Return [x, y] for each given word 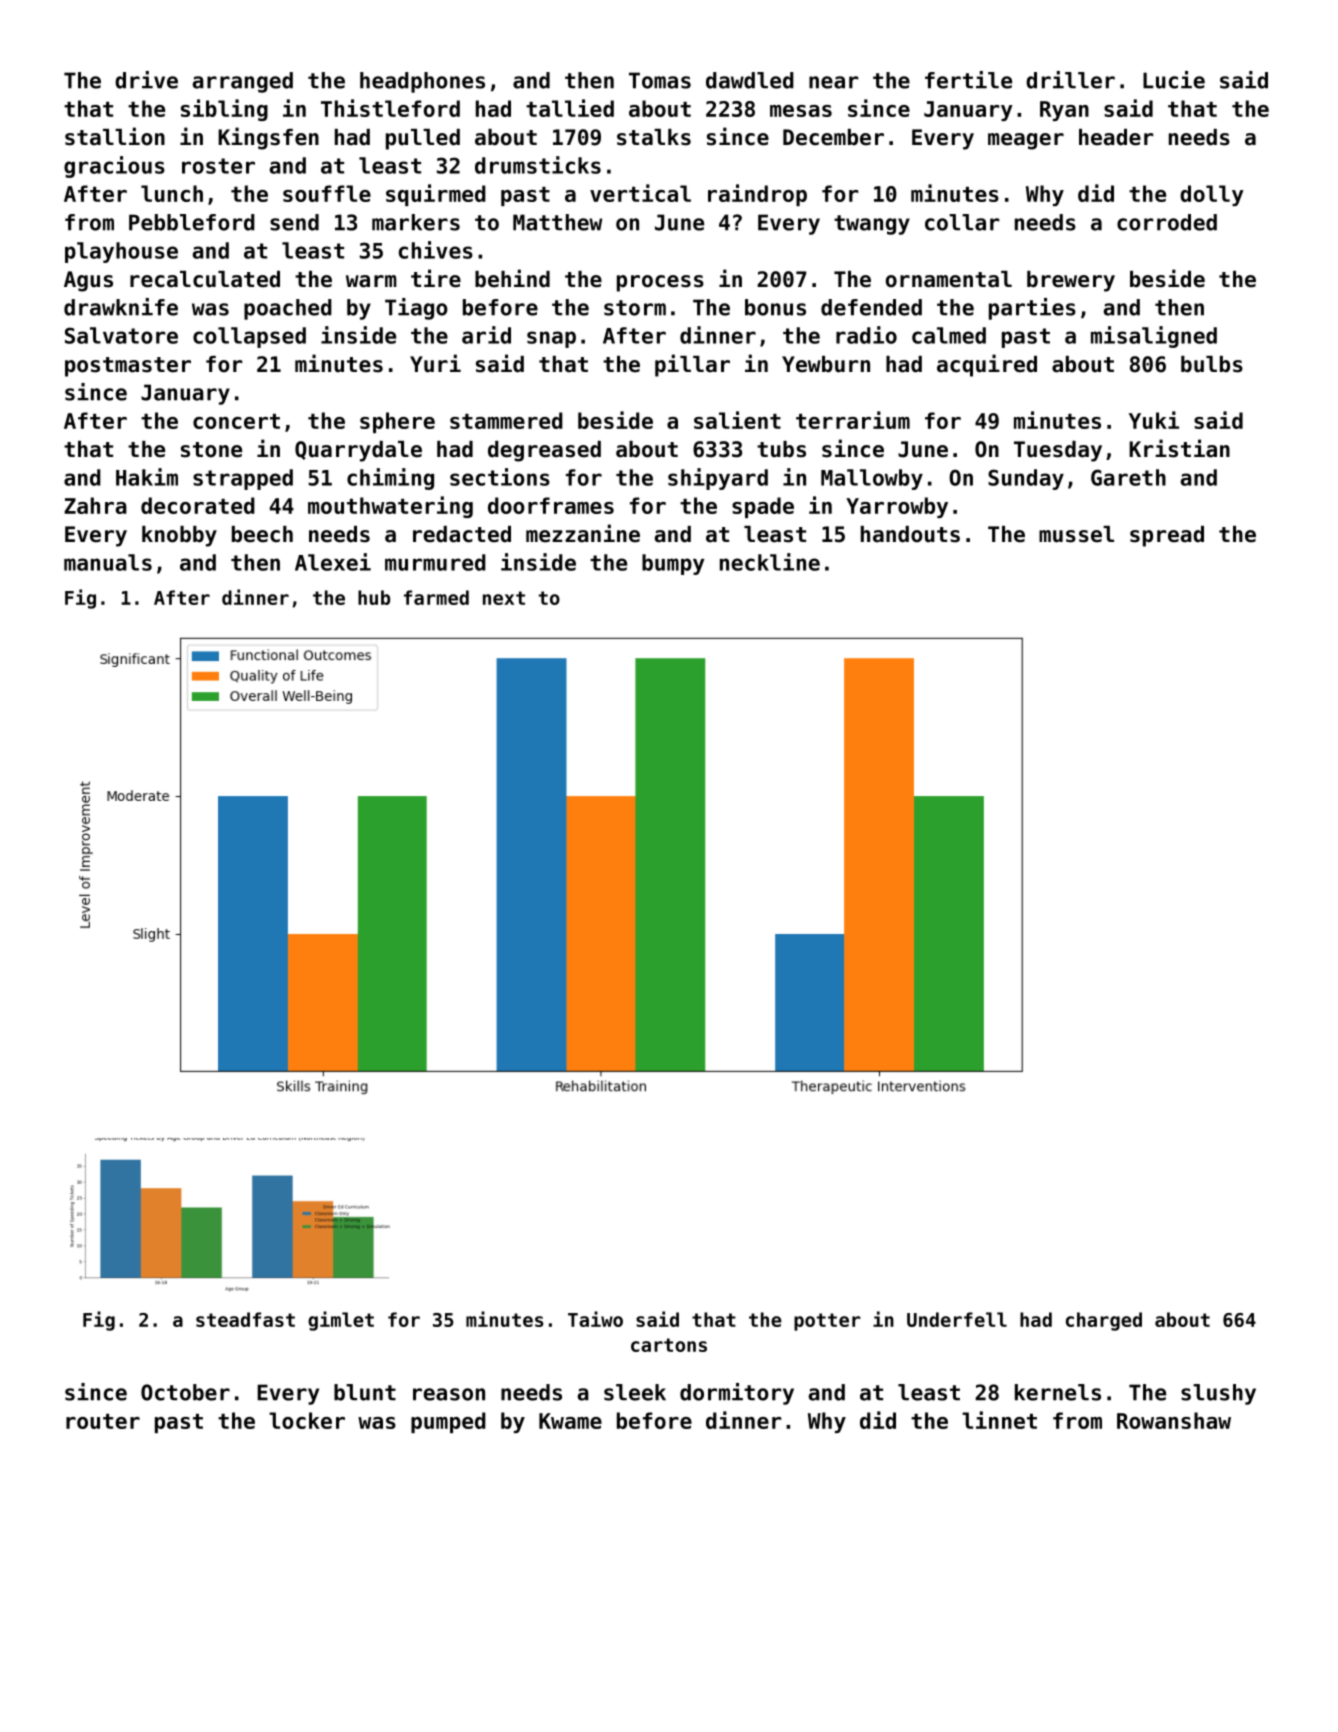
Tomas [660, 80]
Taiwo [595, 1319]
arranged [243, 82]
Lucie [1174, 80]
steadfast [245, 1319]
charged [1104, 1321]
